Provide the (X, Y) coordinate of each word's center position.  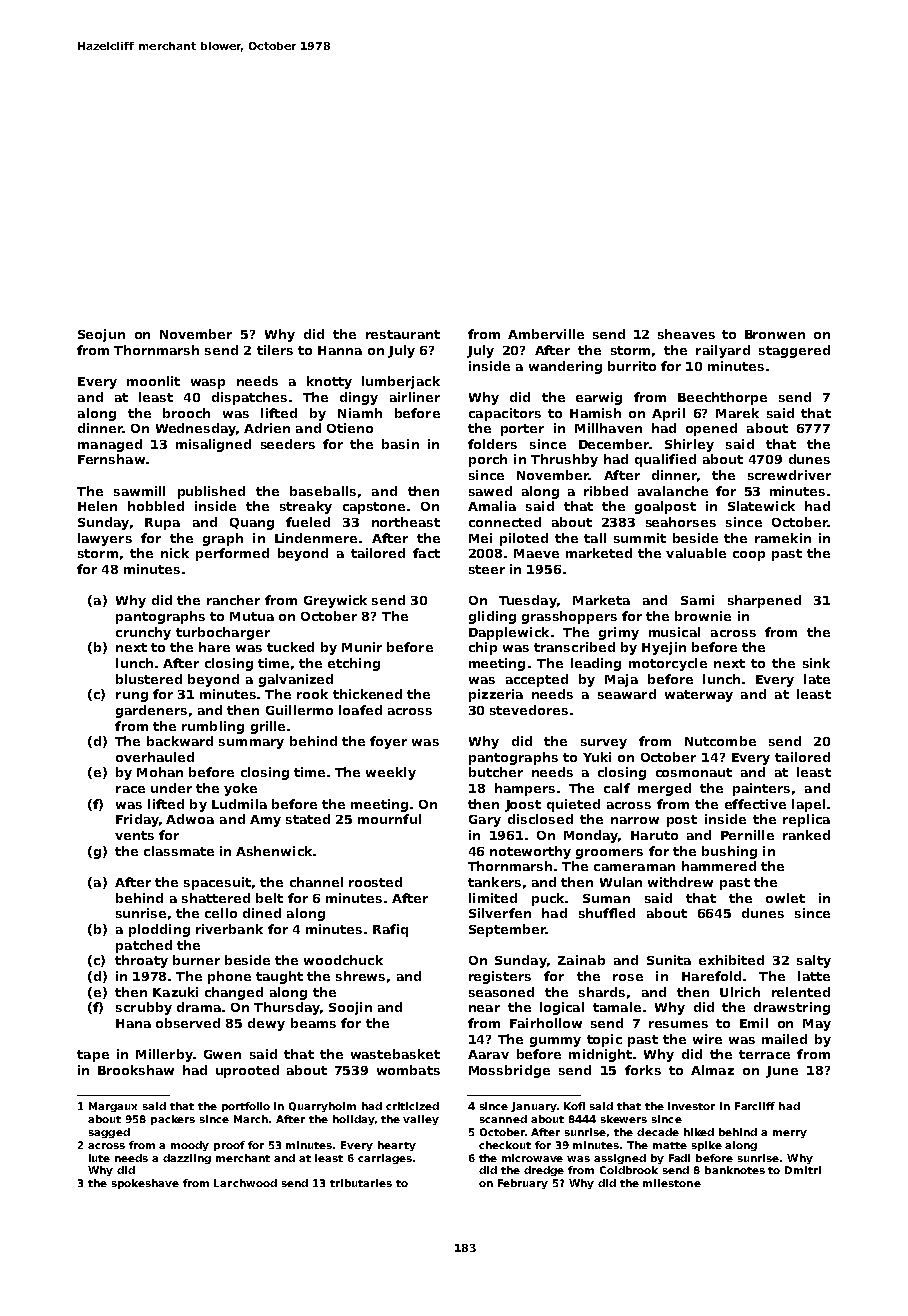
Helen (97, 506)
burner (196, 960)
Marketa (601, 600)
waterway (699, 696)
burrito (632, 366)
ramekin (783, 538)
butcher (496, 772)
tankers (494, 882)
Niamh (360, 413)
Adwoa (190, 819)
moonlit (153, 381)
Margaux (113, 1107)
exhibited (731, 960)
